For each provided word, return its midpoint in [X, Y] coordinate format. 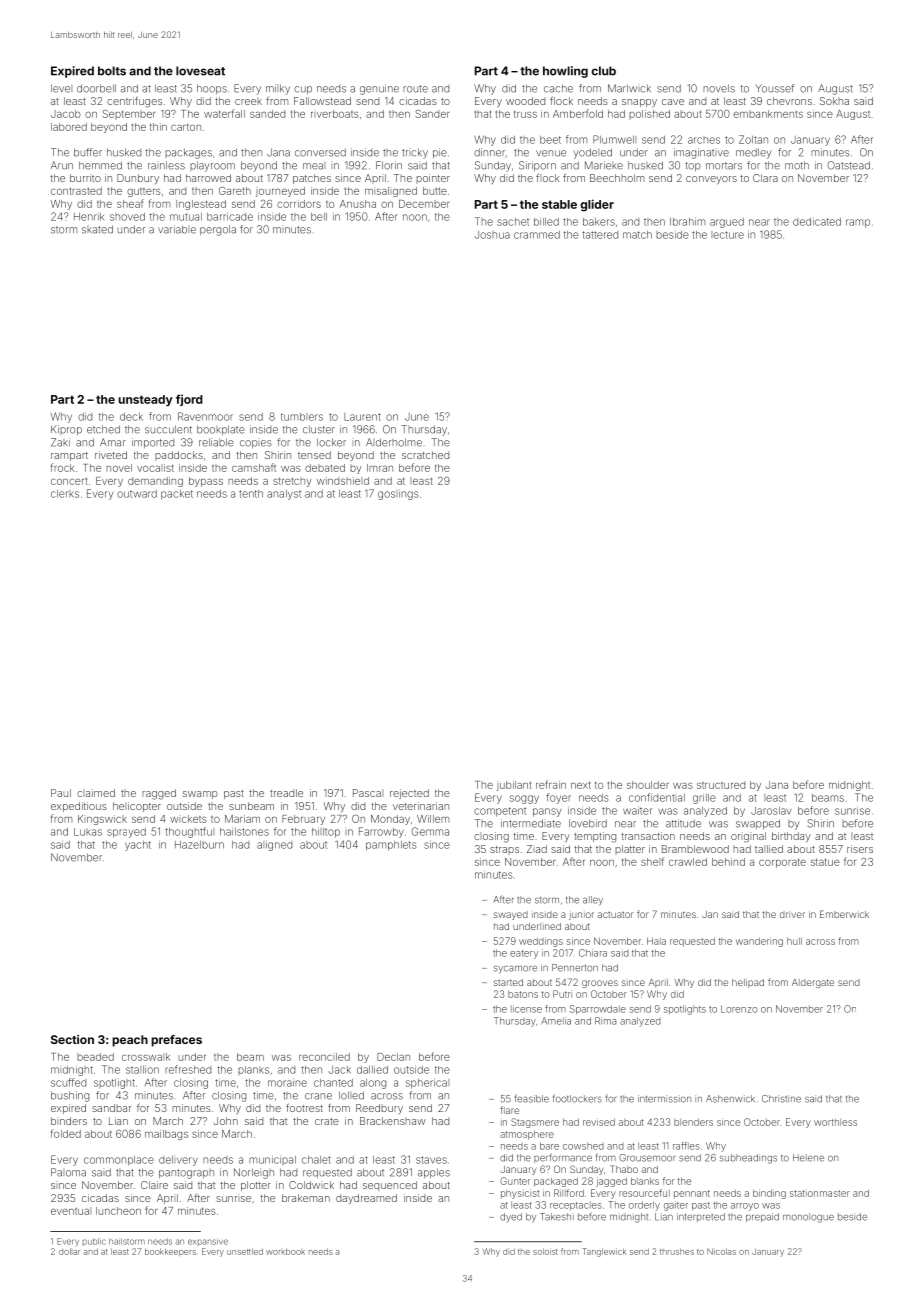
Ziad [537, 849]
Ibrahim [687, 221]
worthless [835, 1122]
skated [97, 229]
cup [303, 90]
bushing [70, 1096]
